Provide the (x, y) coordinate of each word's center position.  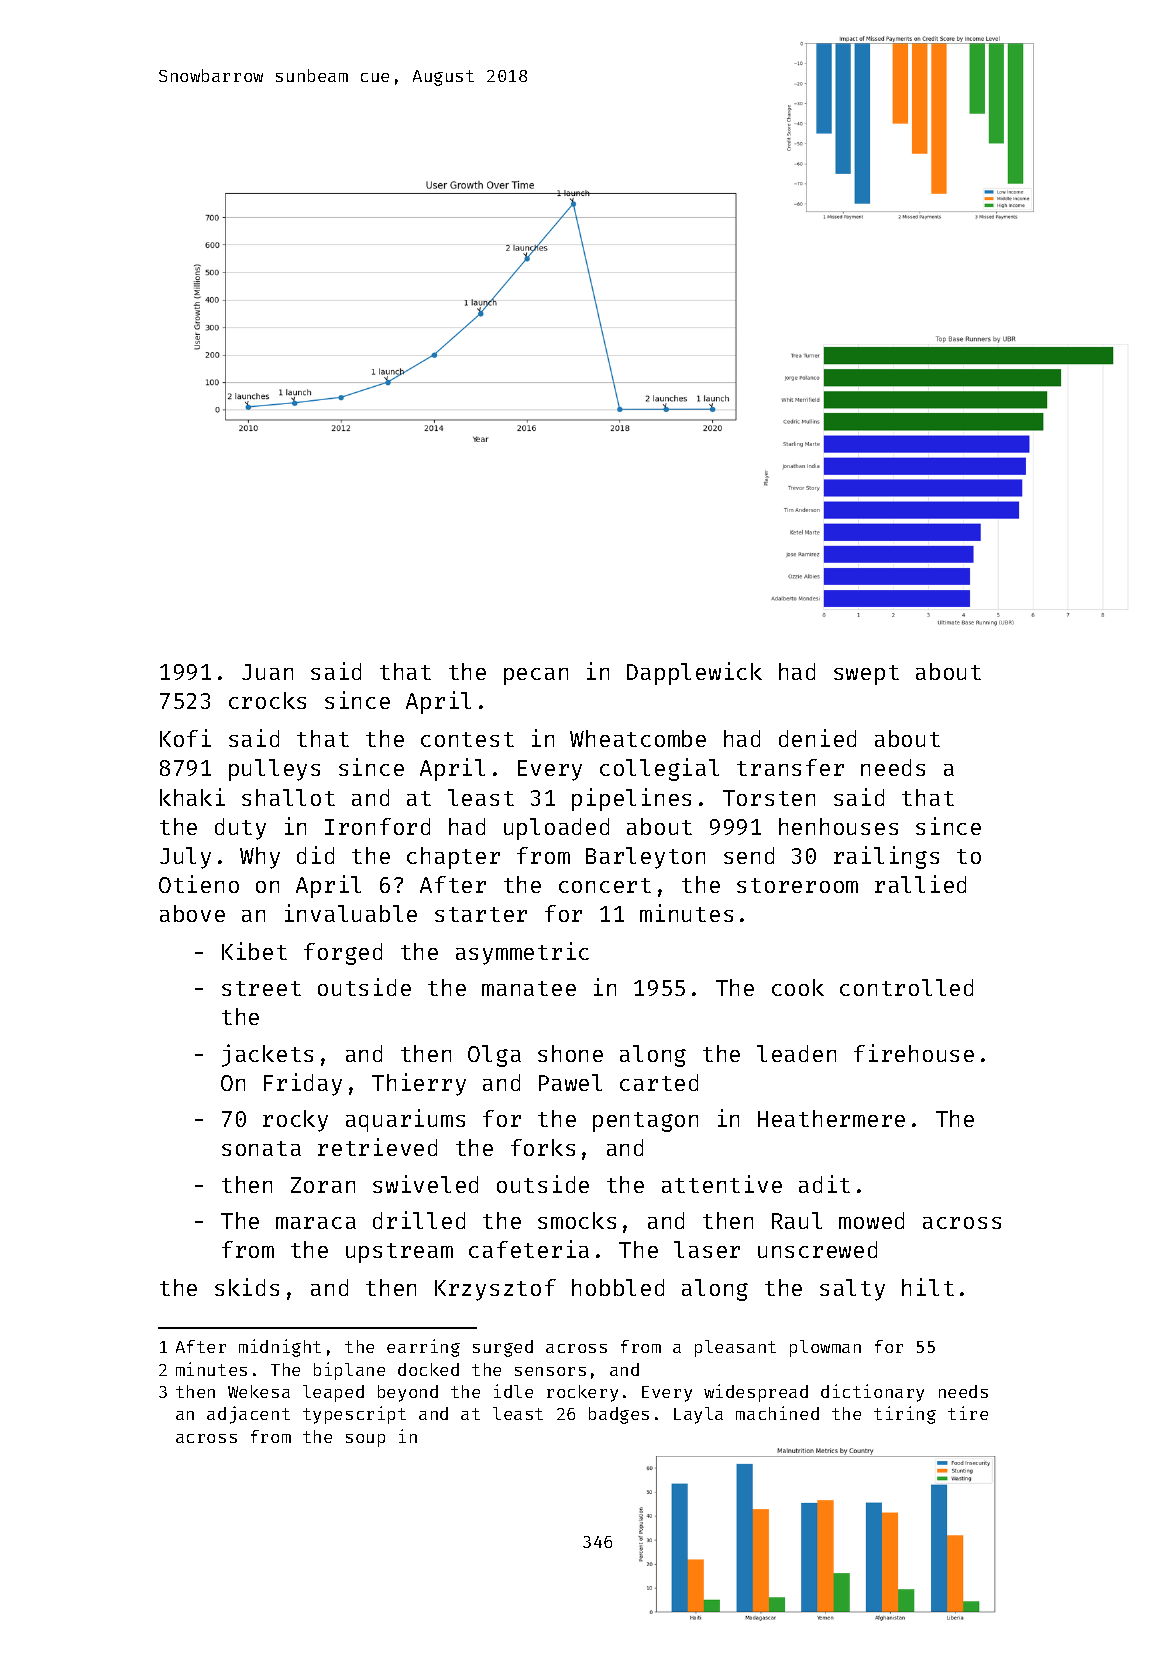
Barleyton (645, 858)
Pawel (570, 1082)
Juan (267, 672)
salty (852, 1290)
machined (777, 1413)
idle (513, 1391)
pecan (536, 676)
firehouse (914, 1053)
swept (866, 675)
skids (247, 1287)
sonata (261, 1148)
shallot (288, 797)
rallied (920, 884)
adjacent (248, 1415)
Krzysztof (495, 1290)
